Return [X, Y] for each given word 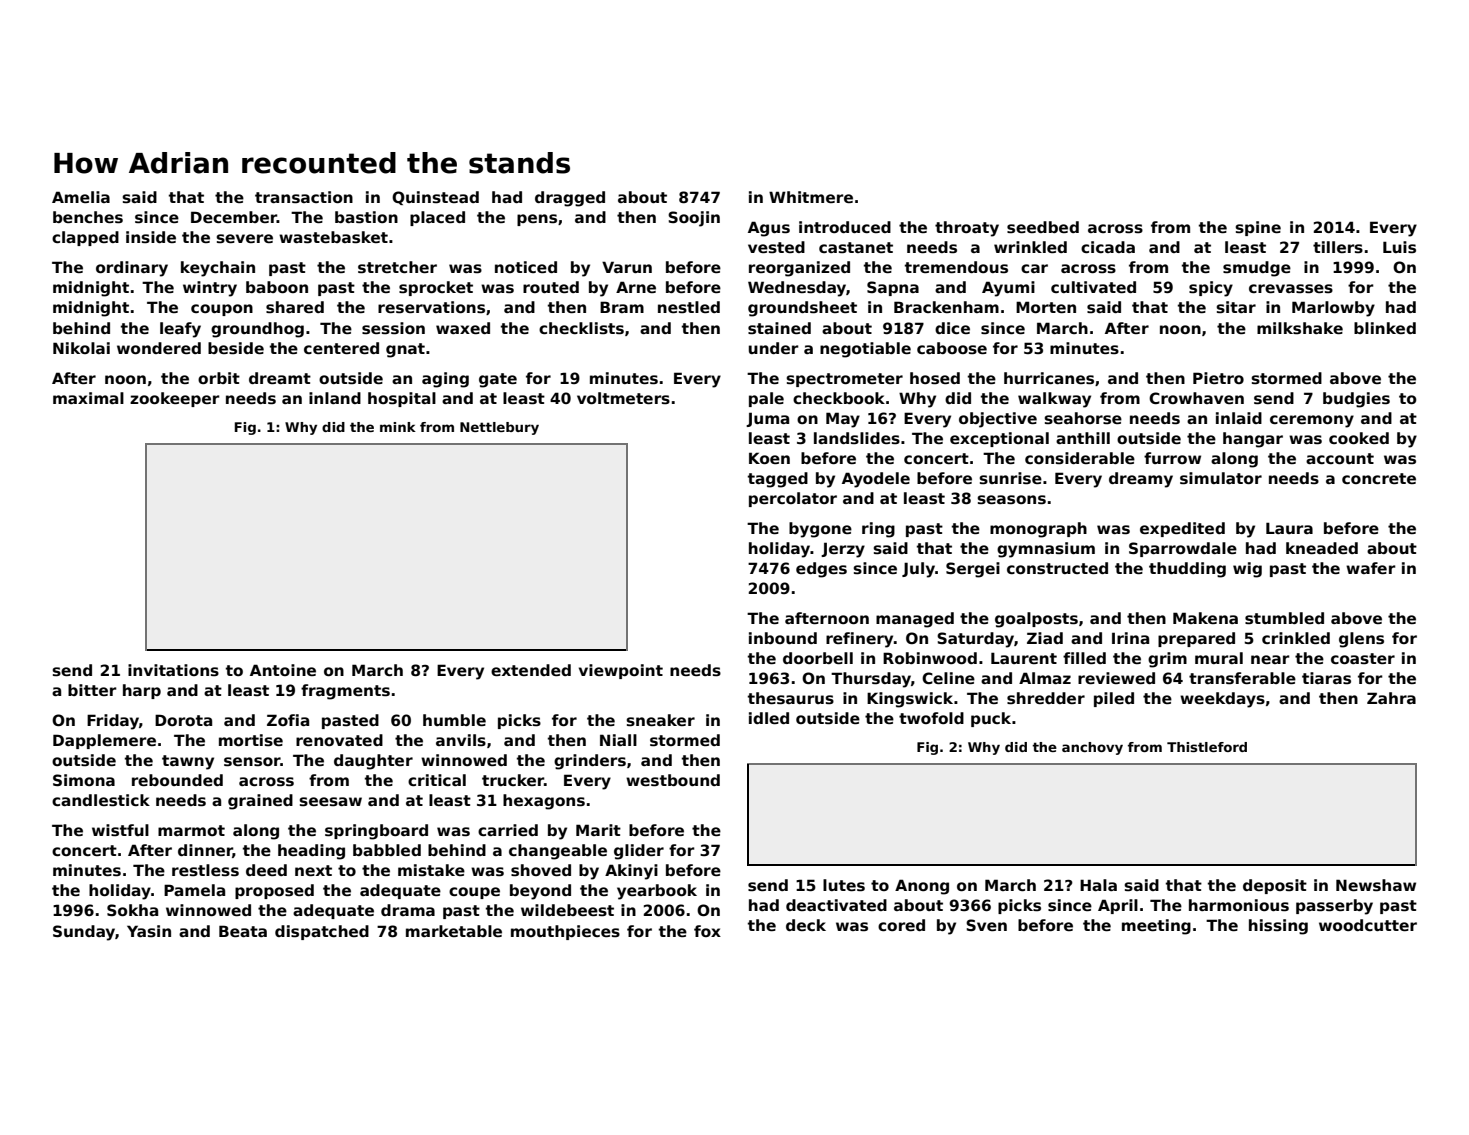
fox [707, 931]
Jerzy [843, 550]
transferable [1242, 678]
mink [398, 427]
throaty [967, 229]
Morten [1046, 307]
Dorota [183, 720]
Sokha [132, 910]
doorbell [818, 658]
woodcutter [1368, 925]
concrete [1379, 478]
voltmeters [623, 398]
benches [88, 217]
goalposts [1036, 620]
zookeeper [175, 399]
